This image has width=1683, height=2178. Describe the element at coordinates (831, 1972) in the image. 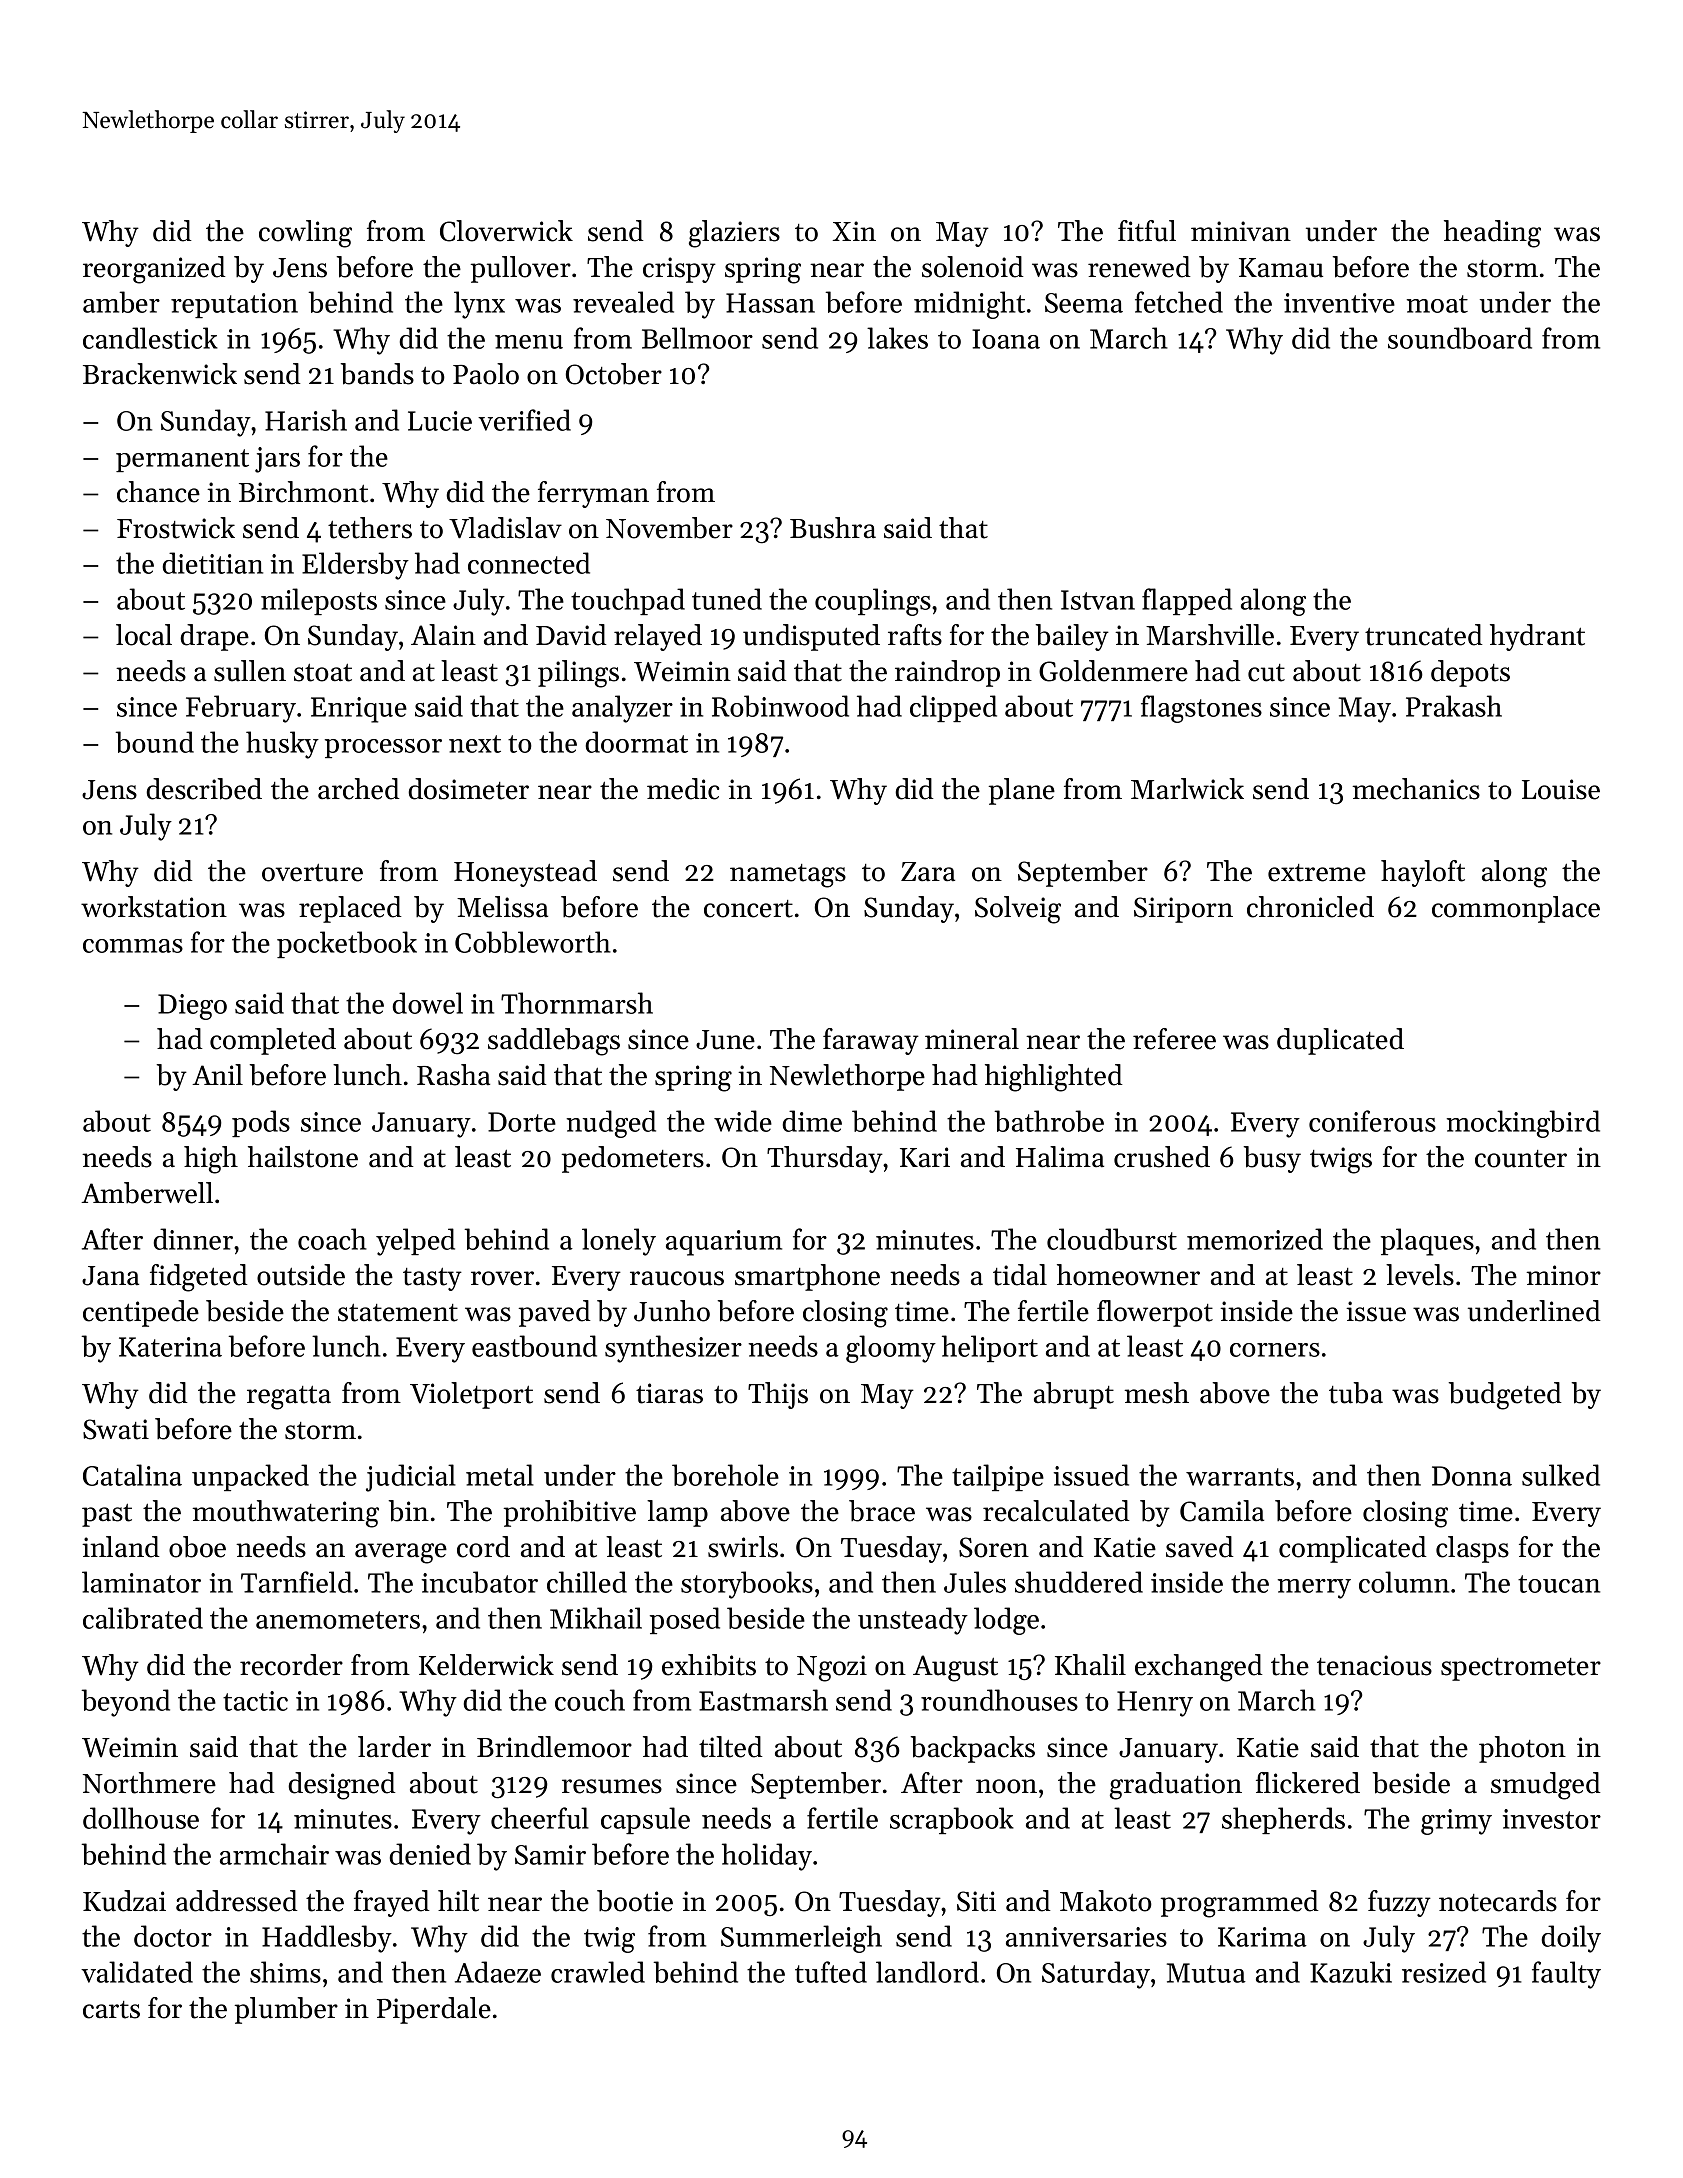

I see `tufted` at that location.
